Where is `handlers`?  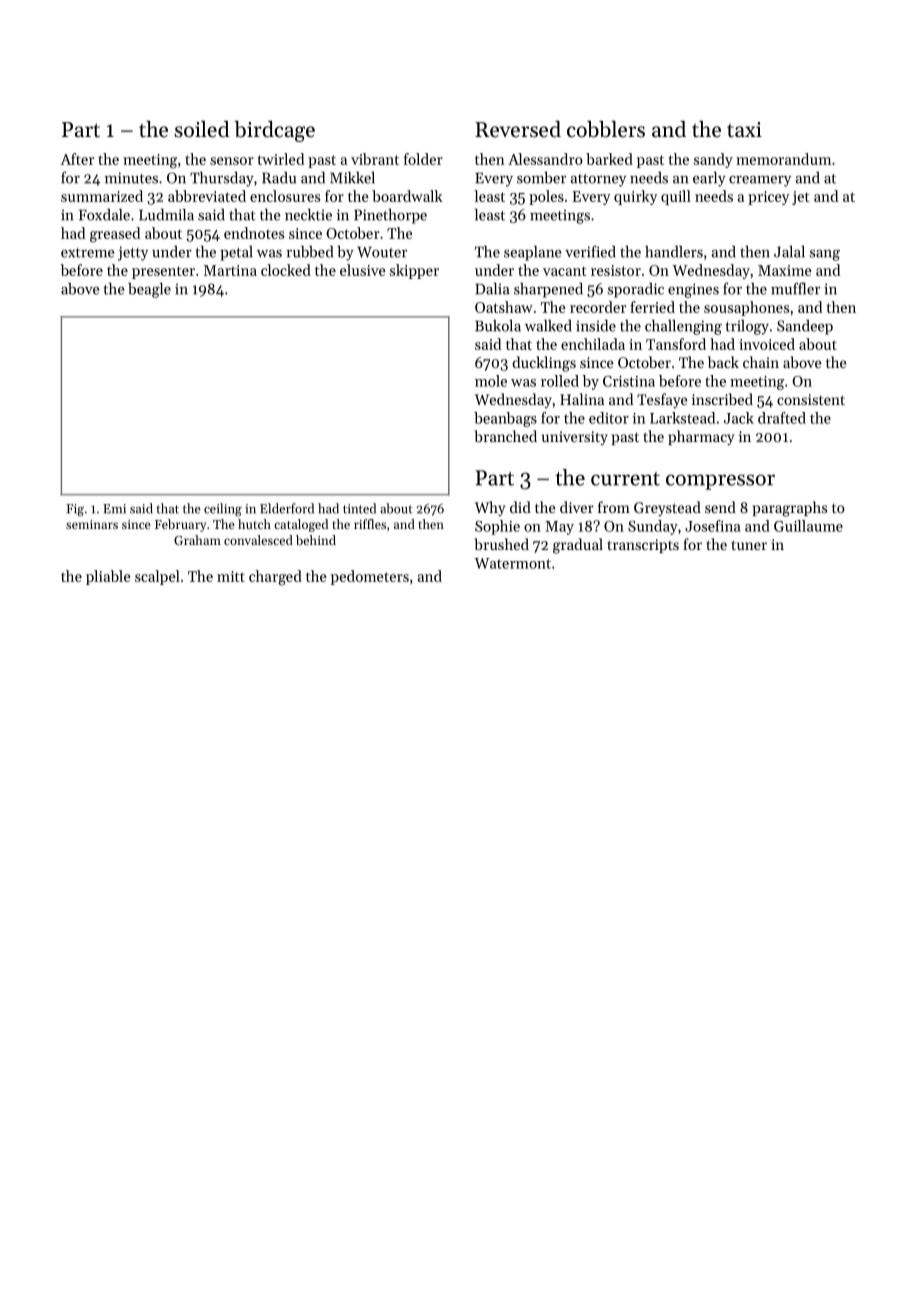 handlers is located at coordinates (674, 252).
